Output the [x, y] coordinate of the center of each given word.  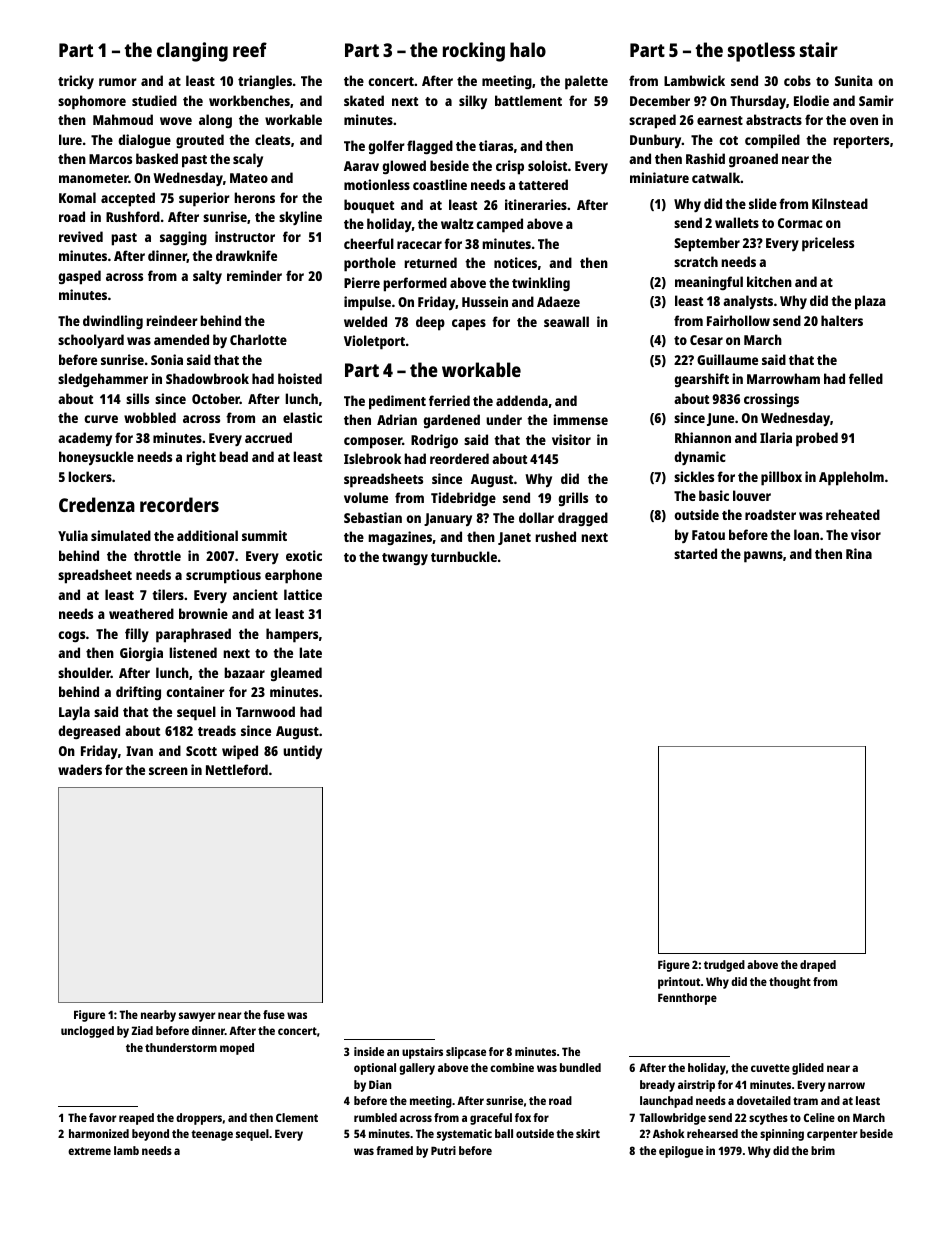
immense [580, 419]
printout [679, 983]
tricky [76, 82]
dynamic [700, 458]
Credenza [97, 504]
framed [394, 1150]
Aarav [361, 166]
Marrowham [783, 378]
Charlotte [258, 339]
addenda [522, 400]
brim [823, 1150]
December [660, 100]
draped [818, 966]
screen [168, 771]
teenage [212, 1135]
